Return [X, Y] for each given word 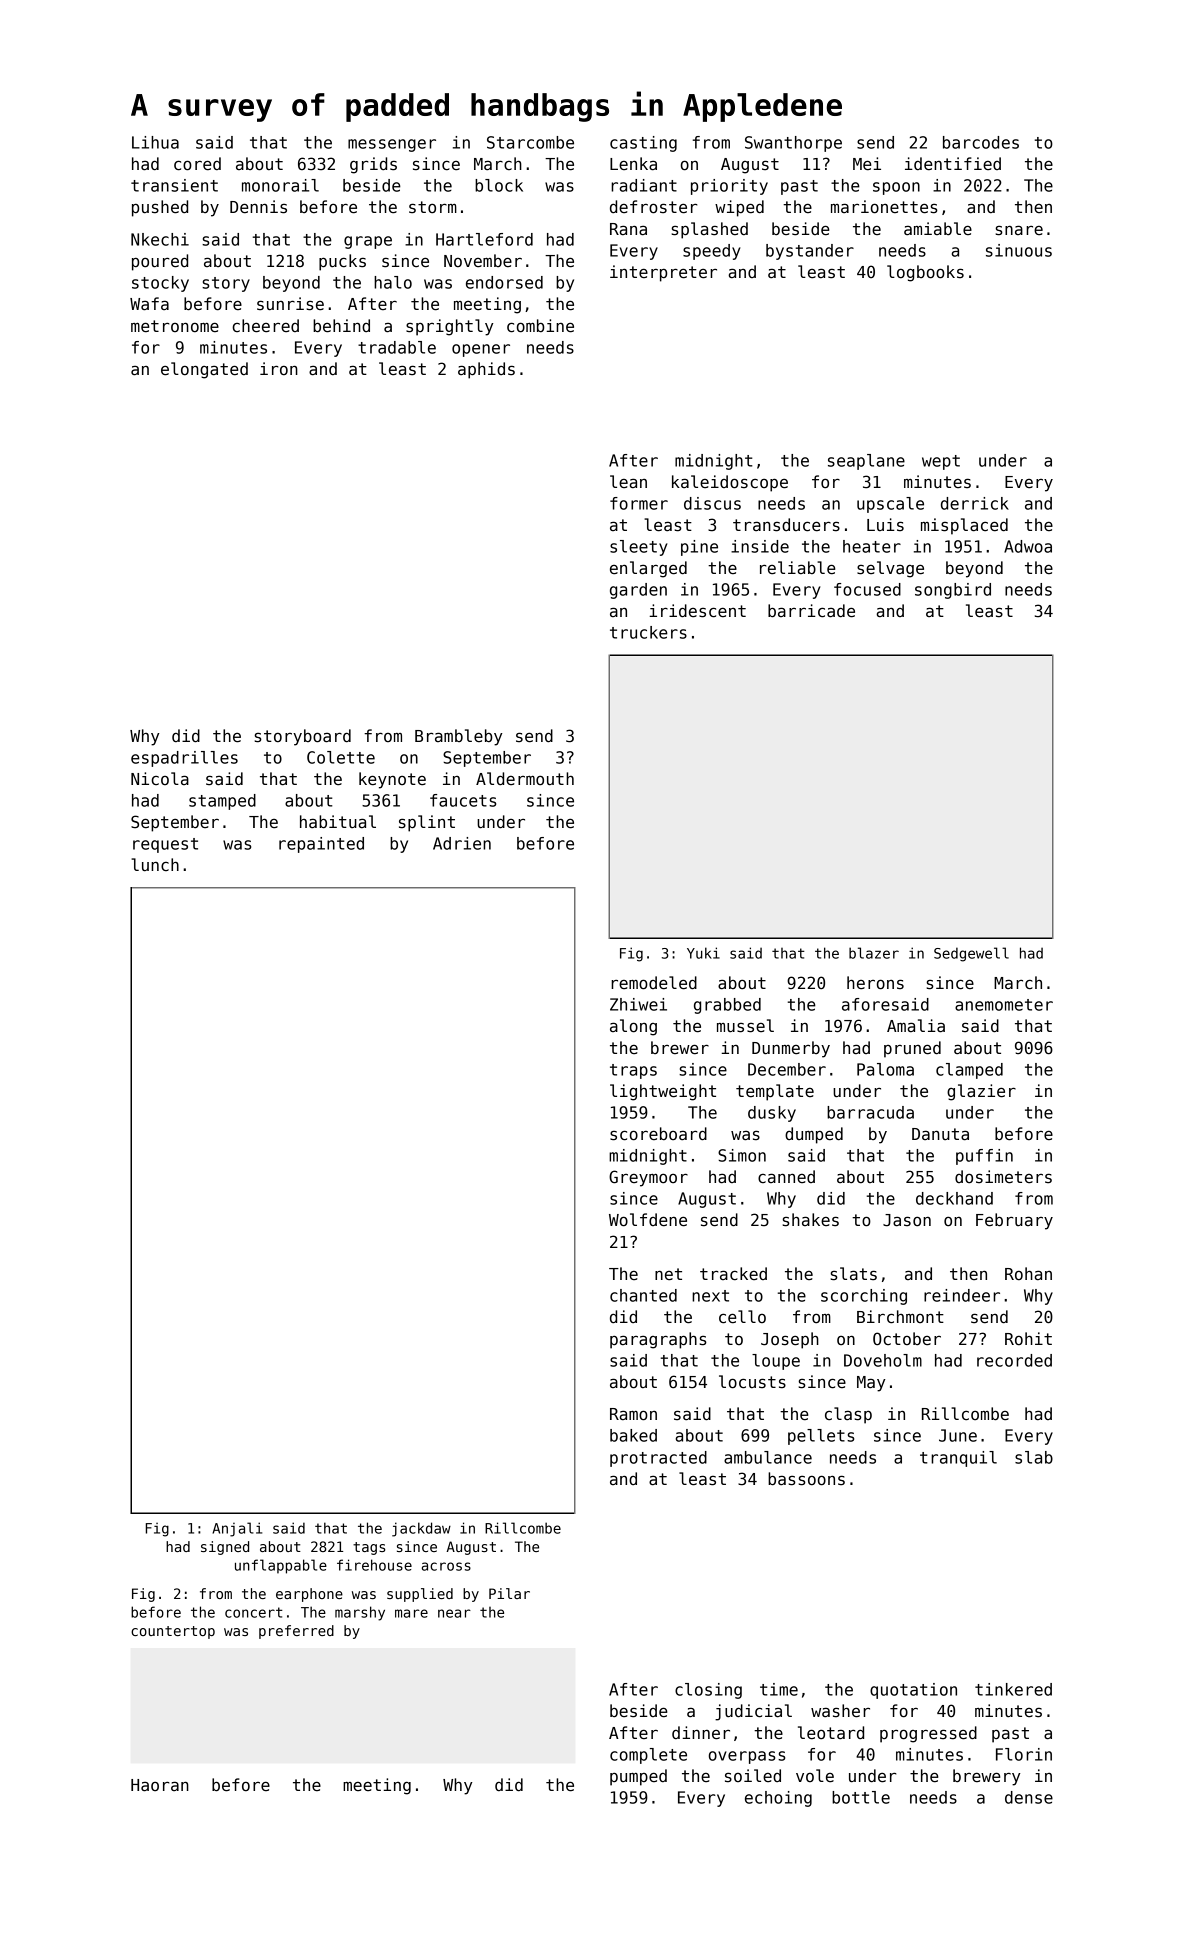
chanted [643, 1295]
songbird [953, 591]
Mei [867, 164]
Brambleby [459, 737]
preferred [296, 1632]
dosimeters [1003, 1177]
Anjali [237, 1529]
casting [643, 144]
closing [708, 1691]
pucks [342, 262]
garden [638, 591]
